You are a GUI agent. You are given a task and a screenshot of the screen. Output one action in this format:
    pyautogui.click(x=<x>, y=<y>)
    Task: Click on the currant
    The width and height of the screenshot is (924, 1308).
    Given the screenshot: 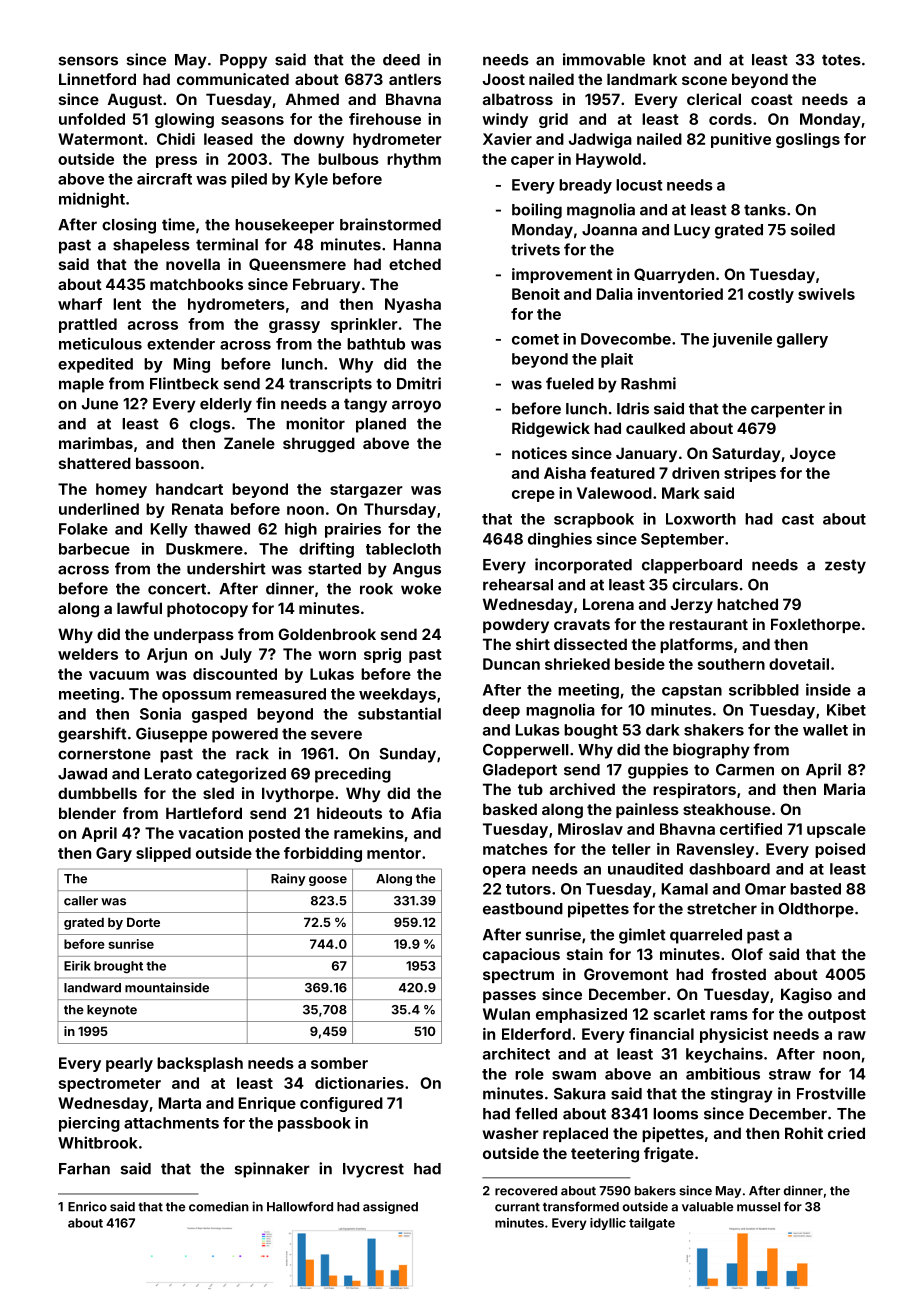 What is the action you would take?
    pyautogui.click(x=517, y=1207)
